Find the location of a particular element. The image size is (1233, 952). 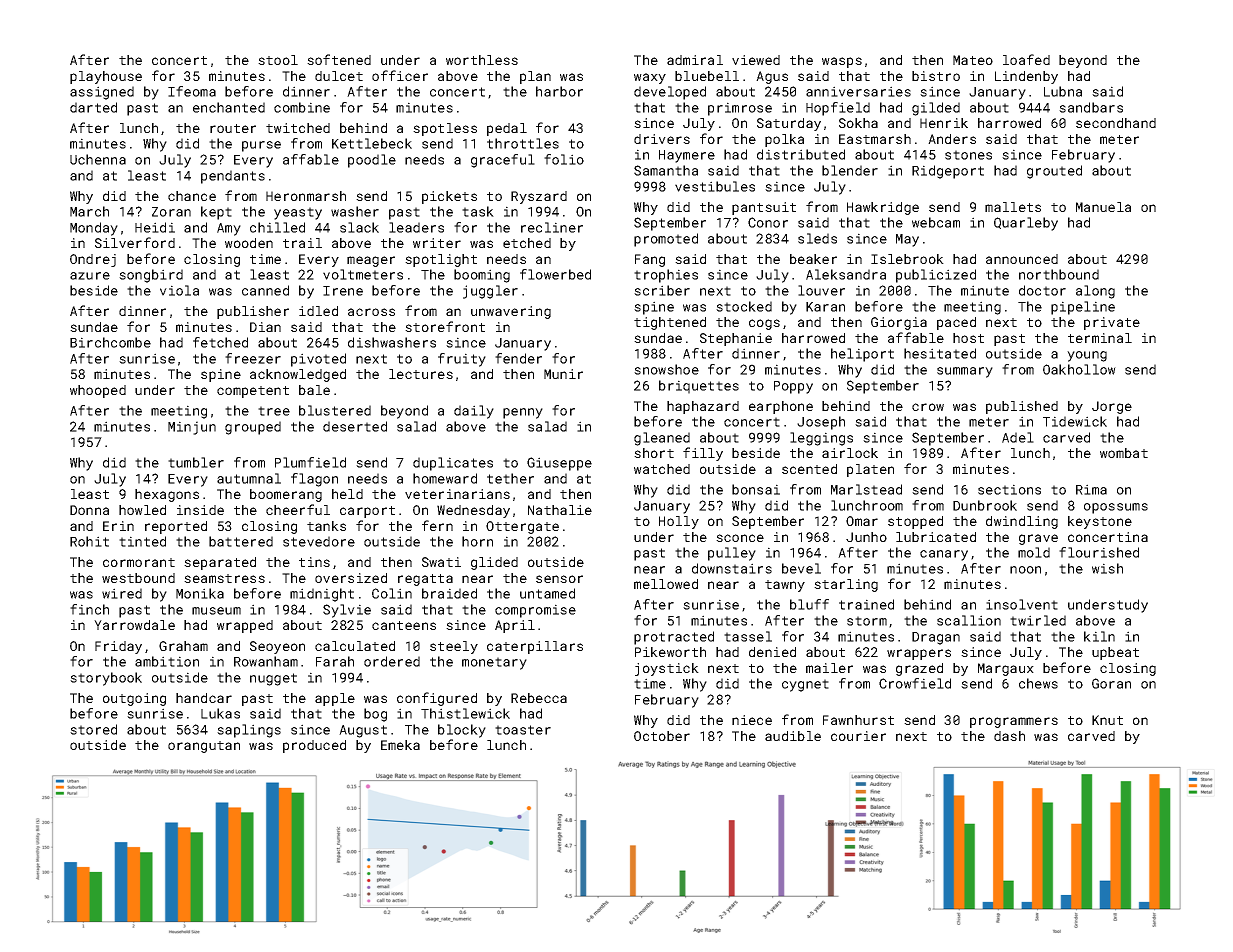

audible is located at coordinates (793, 736).
